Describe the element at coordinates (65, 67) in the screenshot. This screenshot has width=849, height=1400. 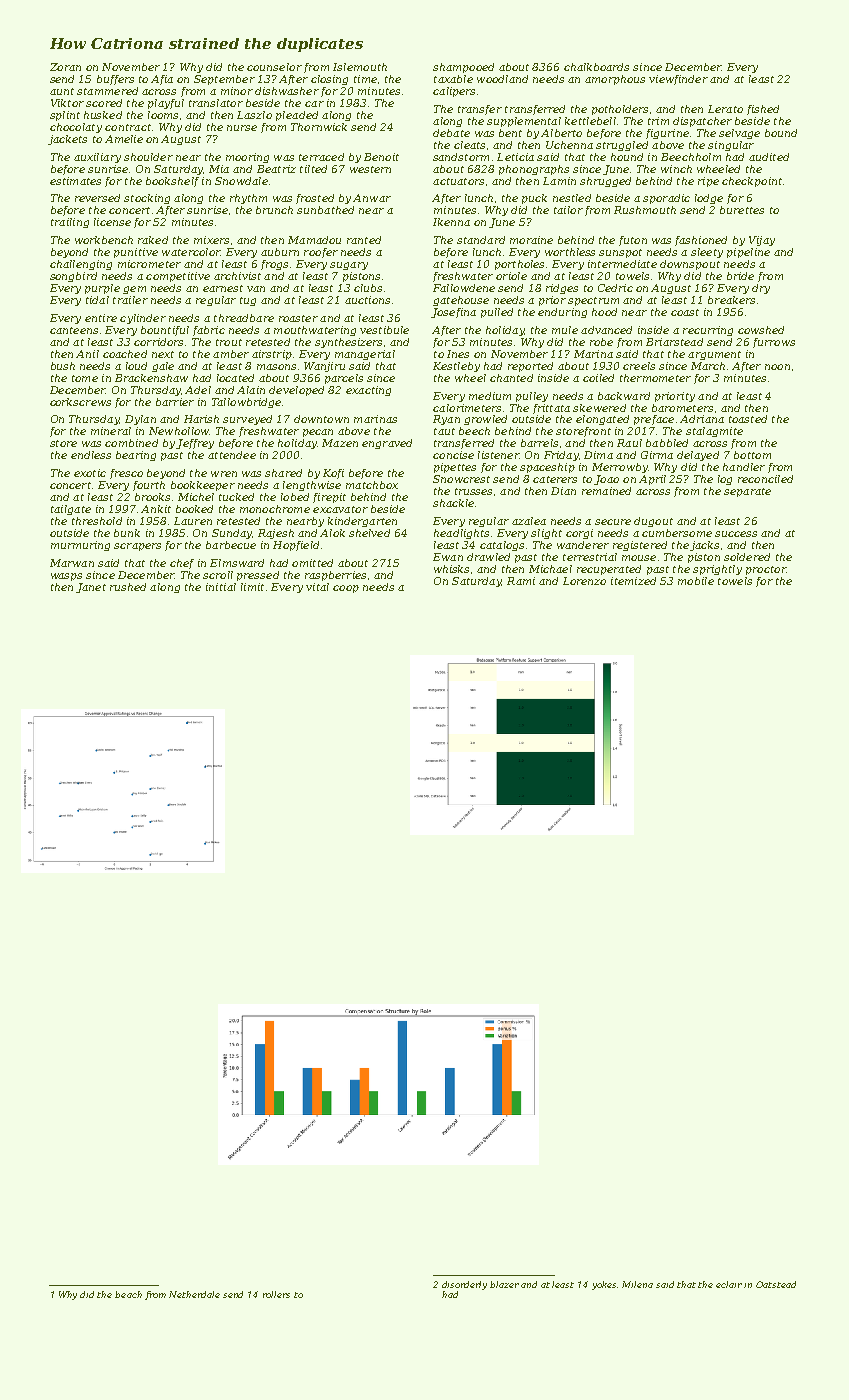
I see `Zoran` at that location.
